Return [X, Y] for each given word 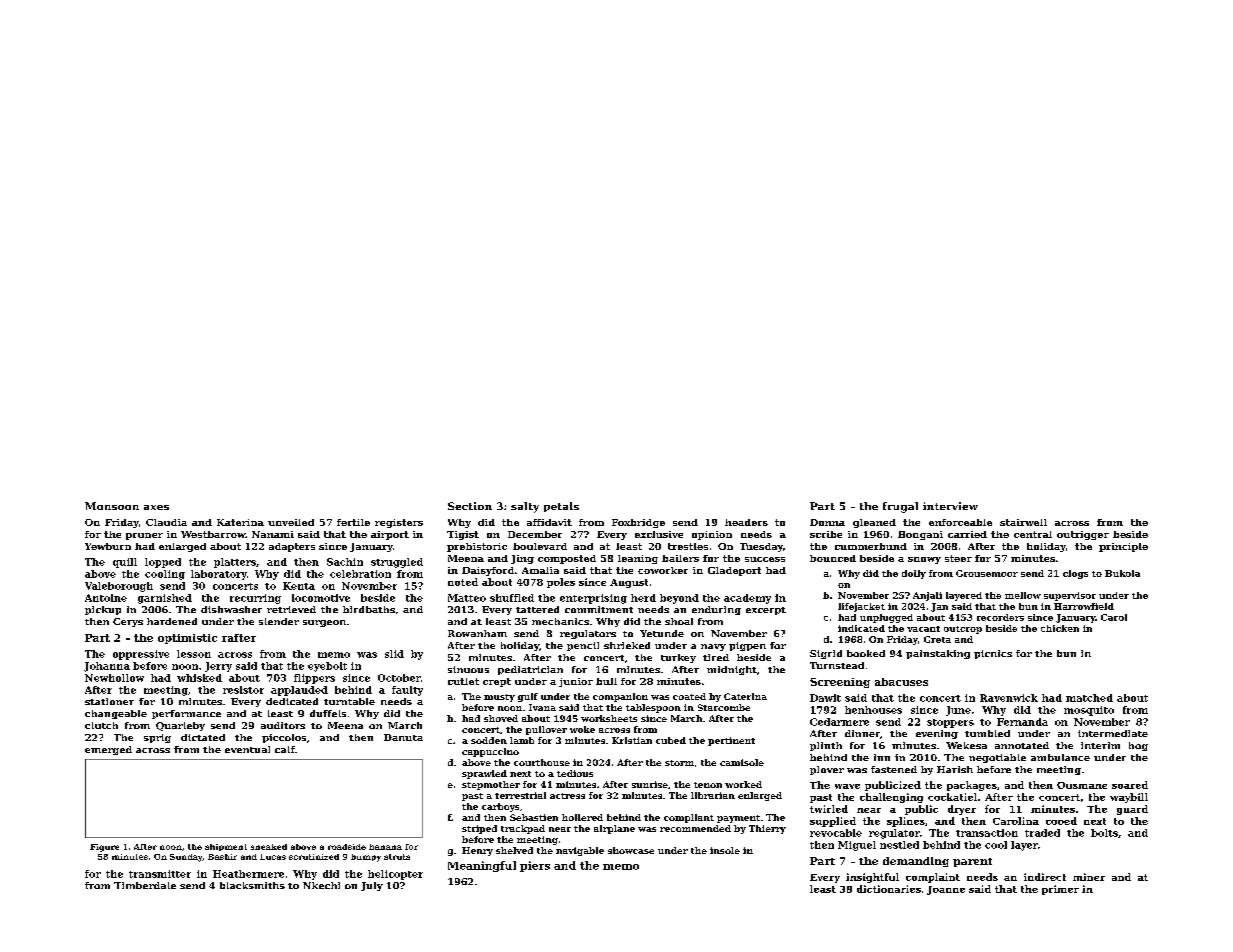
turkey [678, 658]
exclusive [659, 534]
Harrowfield [1084, 606]
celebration [360, 574]
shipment [226, 847]
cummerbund [871, 546]
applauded [299, 691]
